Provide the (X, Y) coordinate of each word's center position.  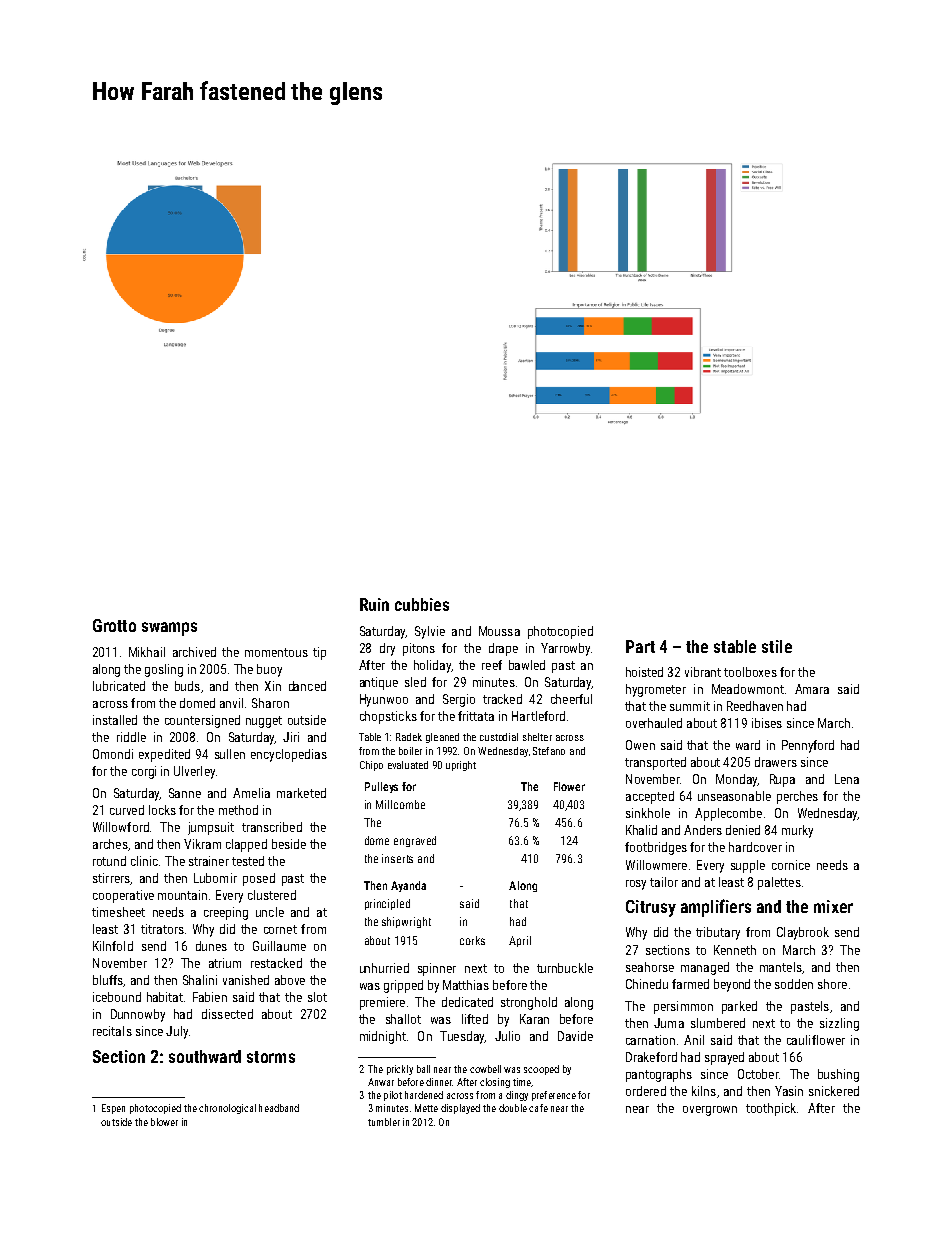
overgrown (710, 1111)
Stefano (549, 751)
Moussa (499, 631)
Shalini (200, 980)
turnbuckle (565, 968)
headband (279, 1108)
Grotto (114, 625)
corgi (144, 772)
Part (640, 646)
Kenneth (735, 950)
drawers (776, 762)
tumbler (384, 1122)
